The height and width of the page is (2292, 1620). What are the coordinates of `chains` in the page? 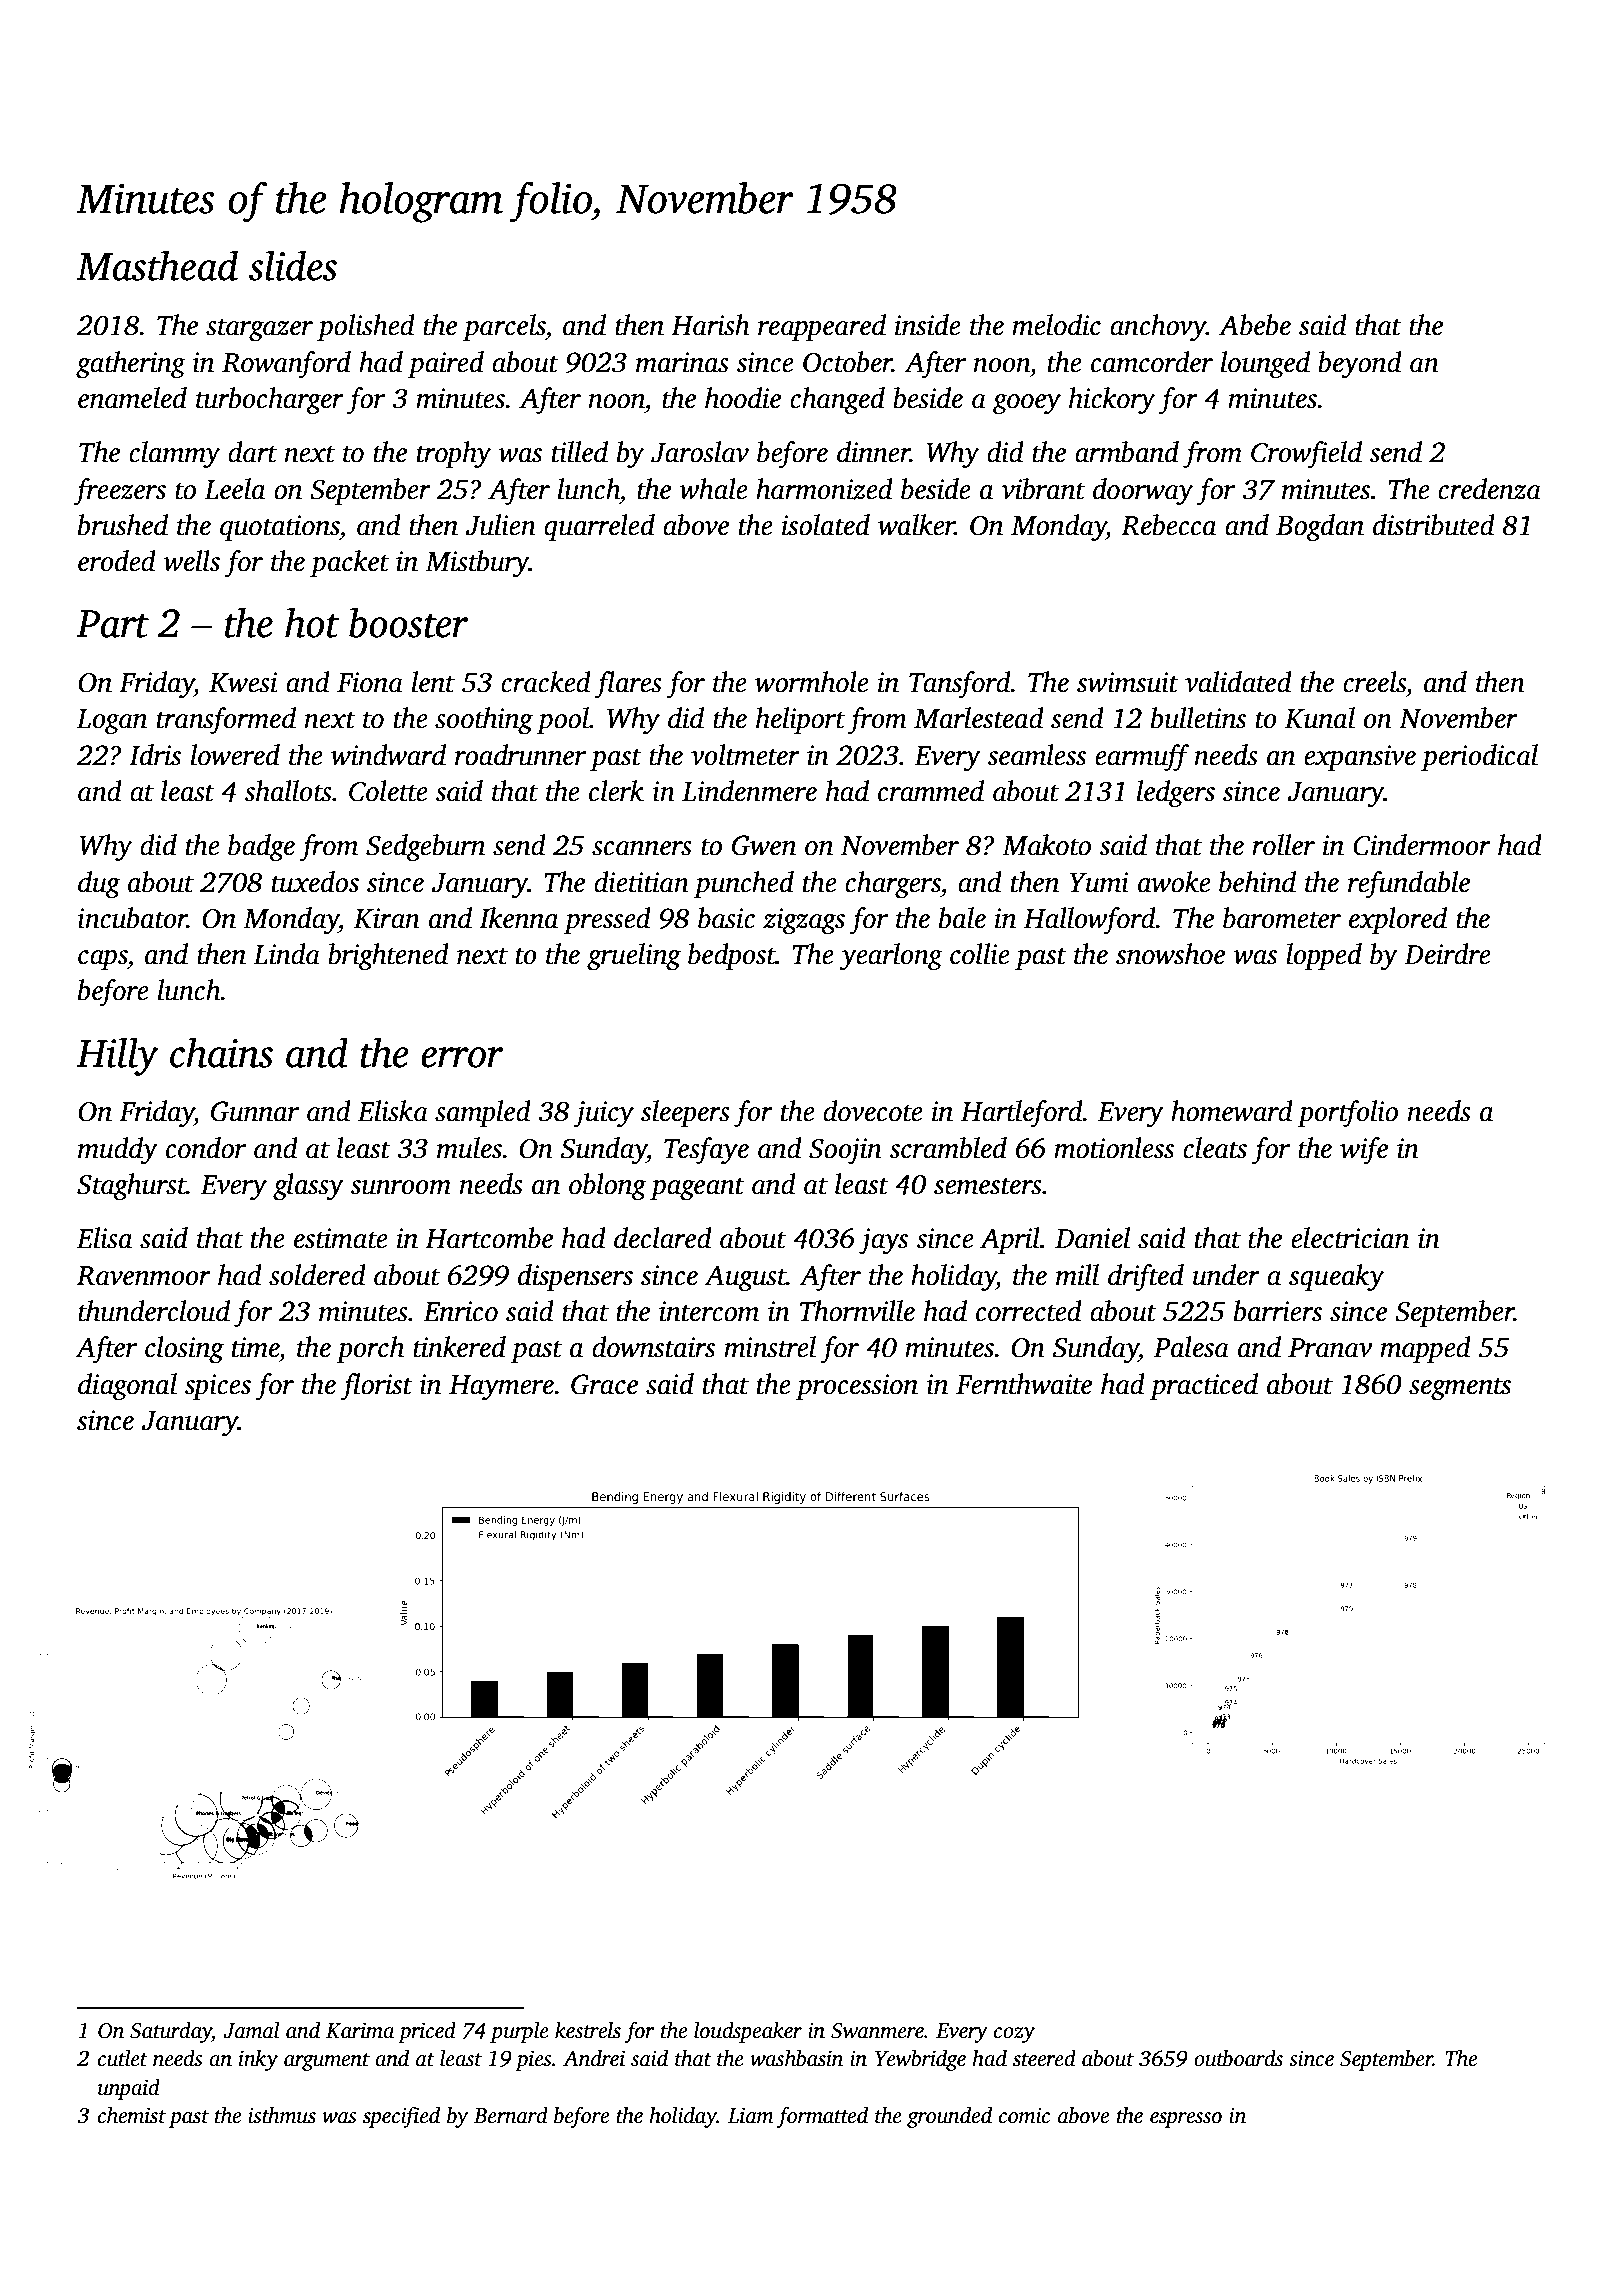 It's located at (221, 1052).
